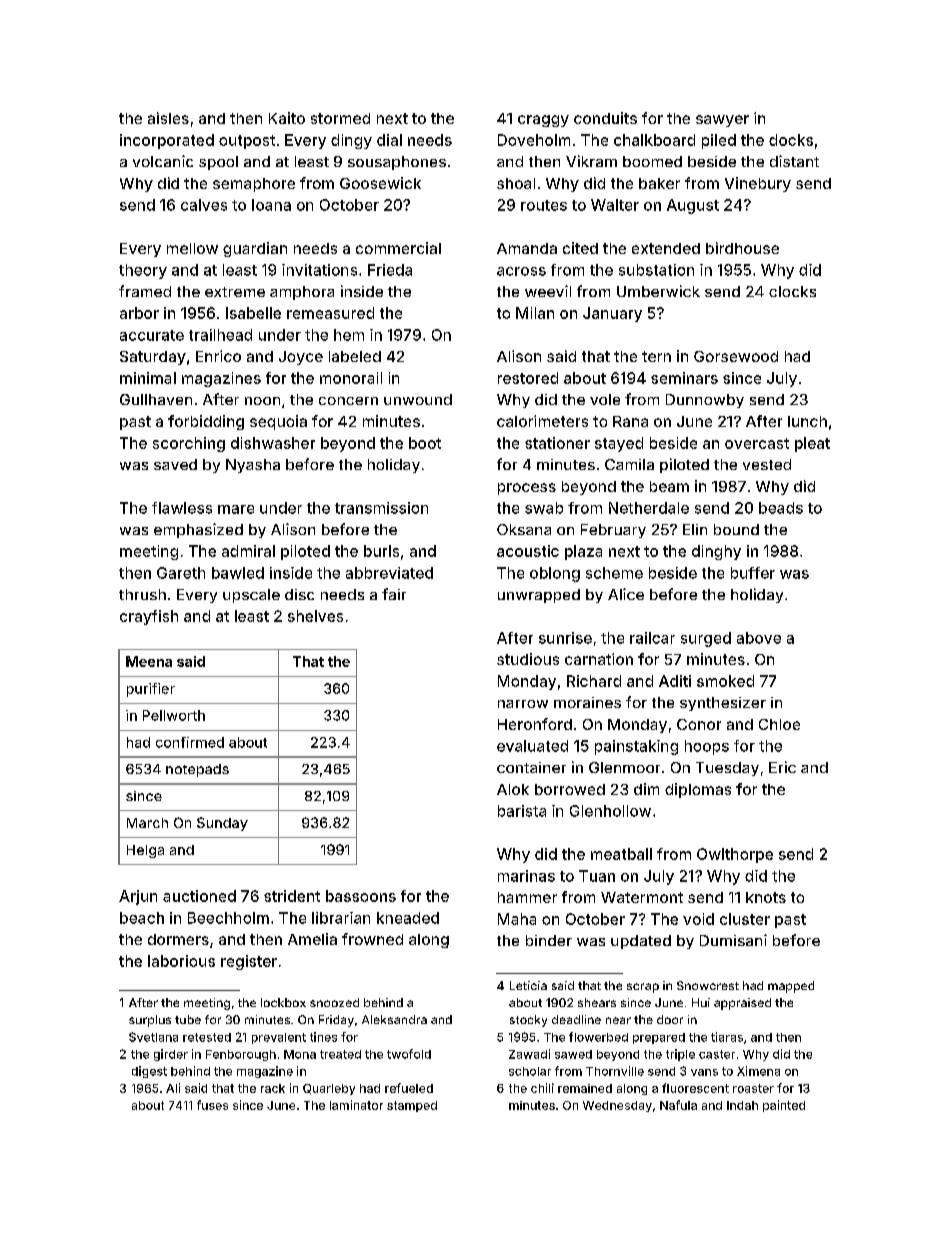 The image size is (952, 1233). I want to click on theory, so click(143, 271).
